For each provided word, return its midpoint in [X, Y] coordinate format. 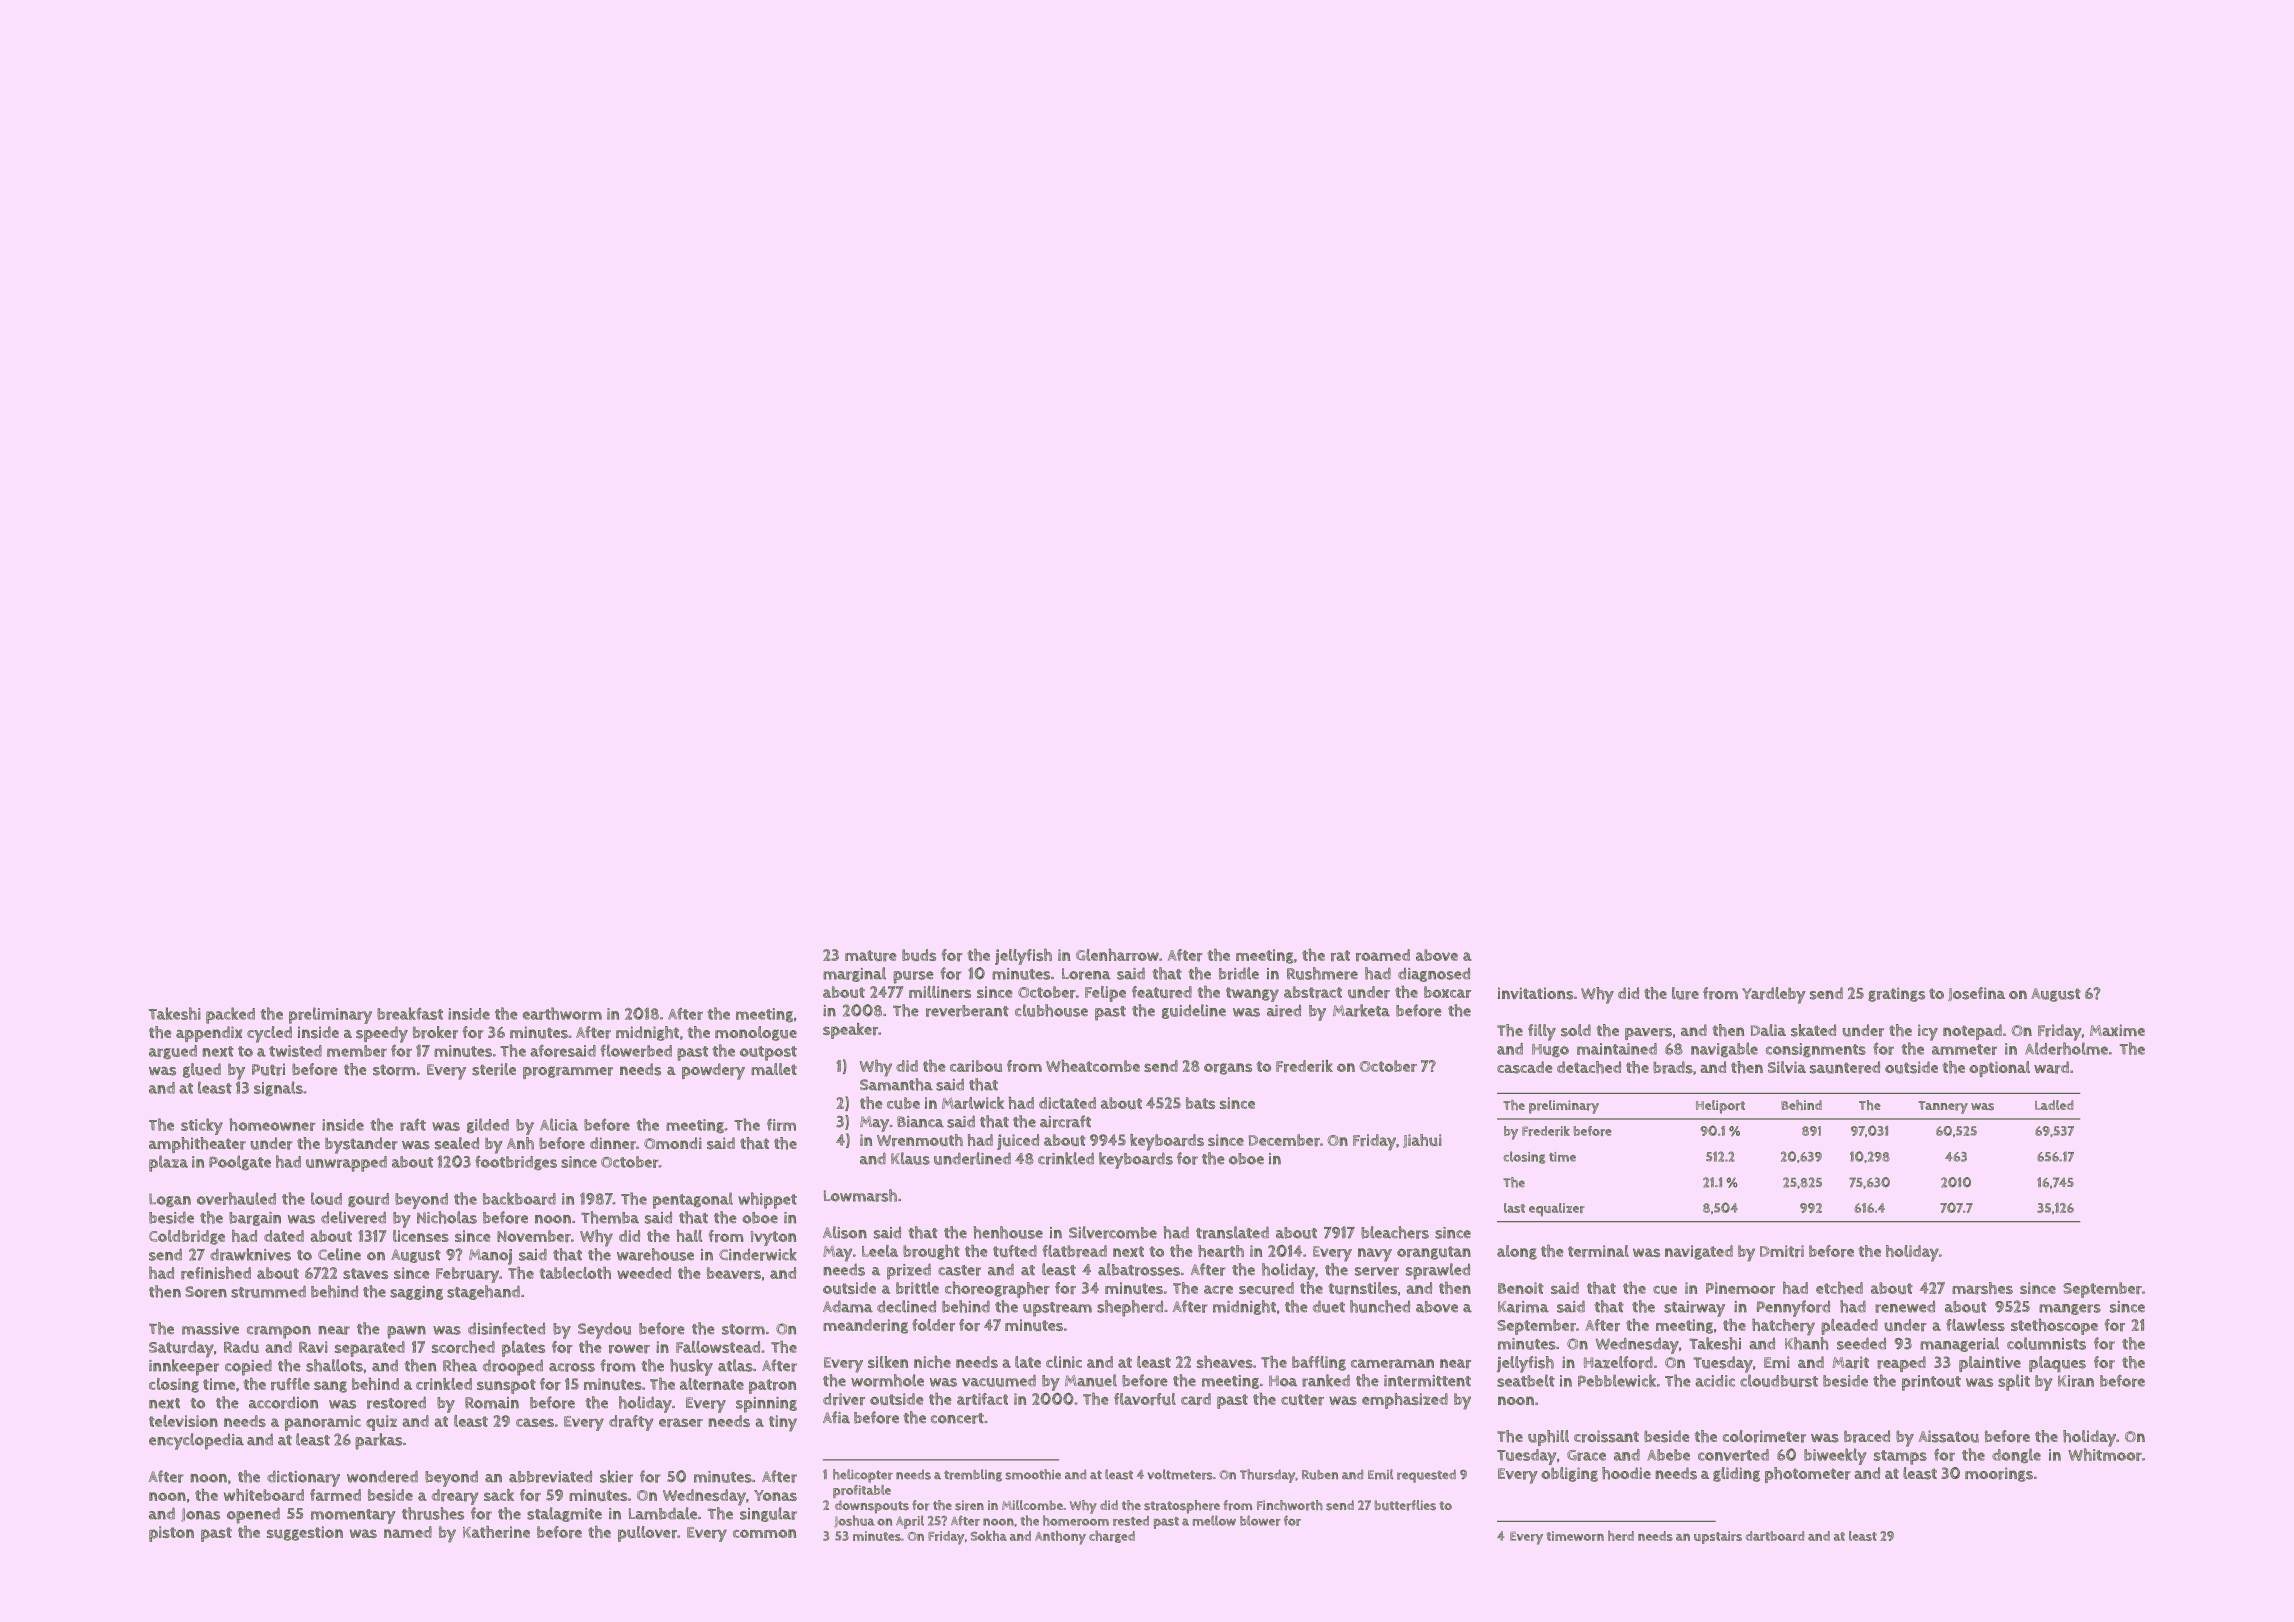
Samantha [896, 1084]
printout [1931, 1383]
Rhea [460, 1365]
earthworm [562, 1013]
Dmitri [1782, 1251]
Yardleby [1774, 995]
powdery [713, 1071]
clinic [1064, 1362]
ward [2051, 1067]
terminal [1598, 1251]
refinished [216, 1273]
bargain [255, 1219]
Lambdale [663, 1513]
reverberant [967, 1011]
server [1377, 1271]
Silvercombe [1113, 1232]
